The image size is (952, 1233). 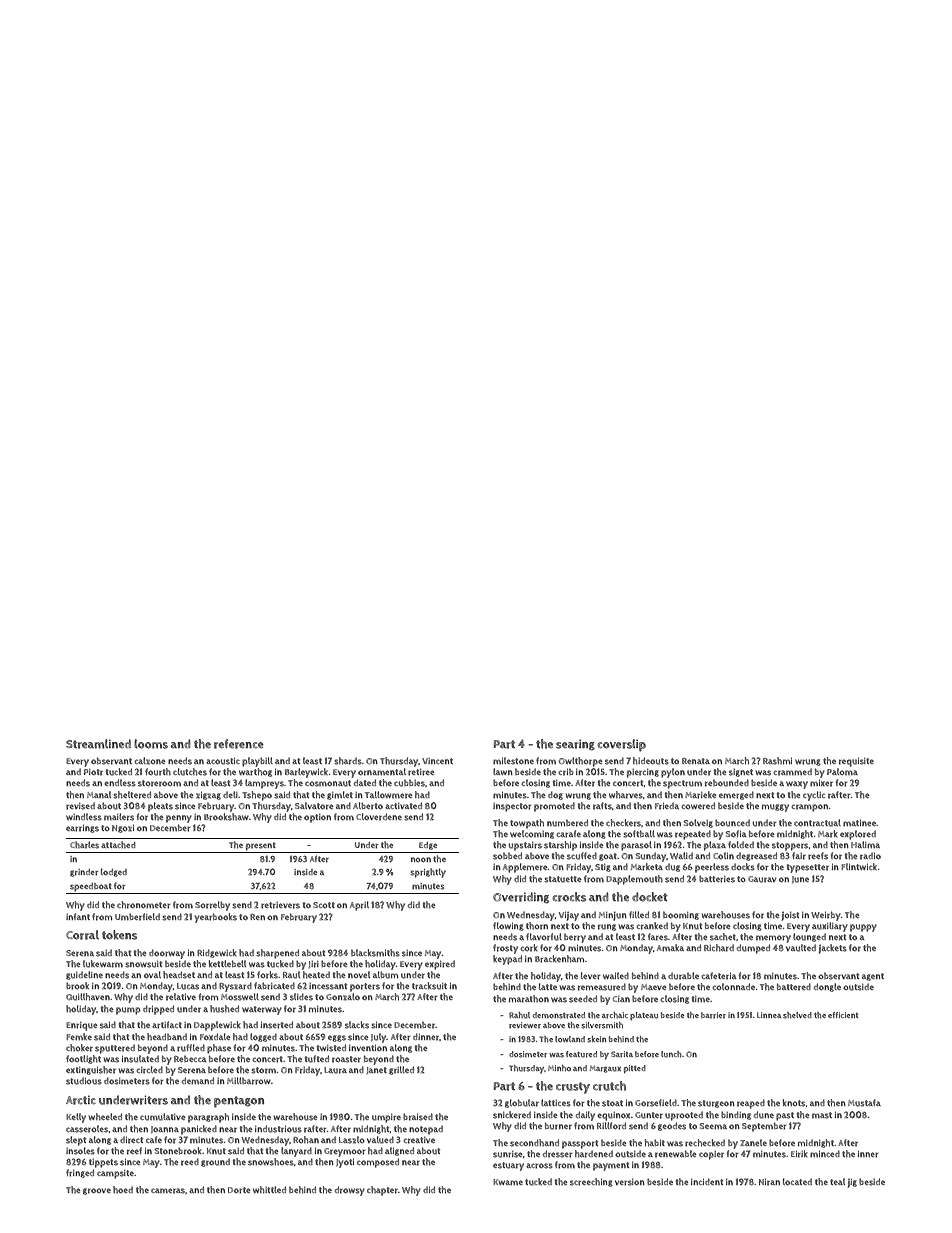 What do you see at coordinates (575, 745) in the page?
I see `searing` at bounding box center [575, 745].
